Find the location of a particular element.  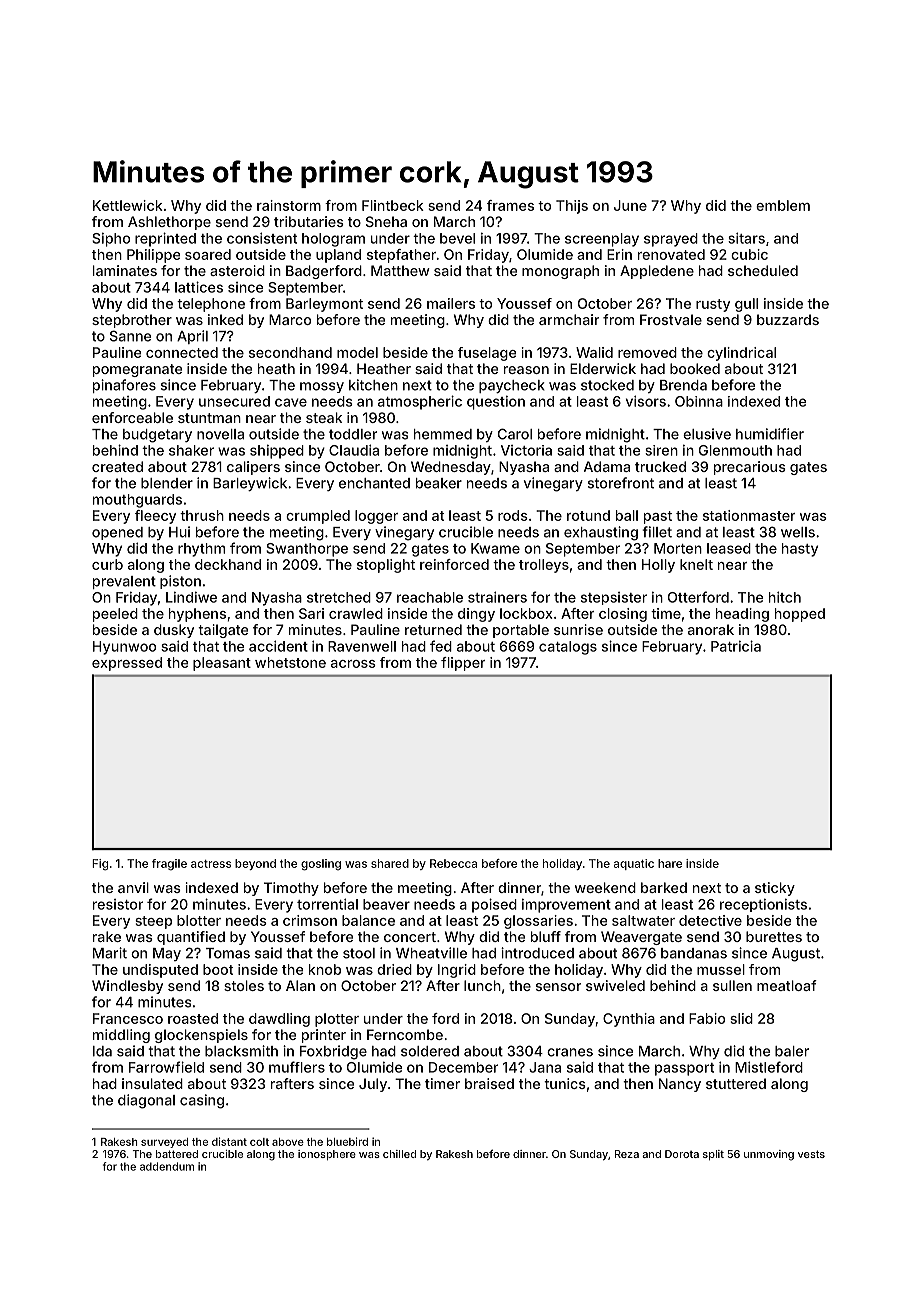

upland is located at coordinates (338, 256).
